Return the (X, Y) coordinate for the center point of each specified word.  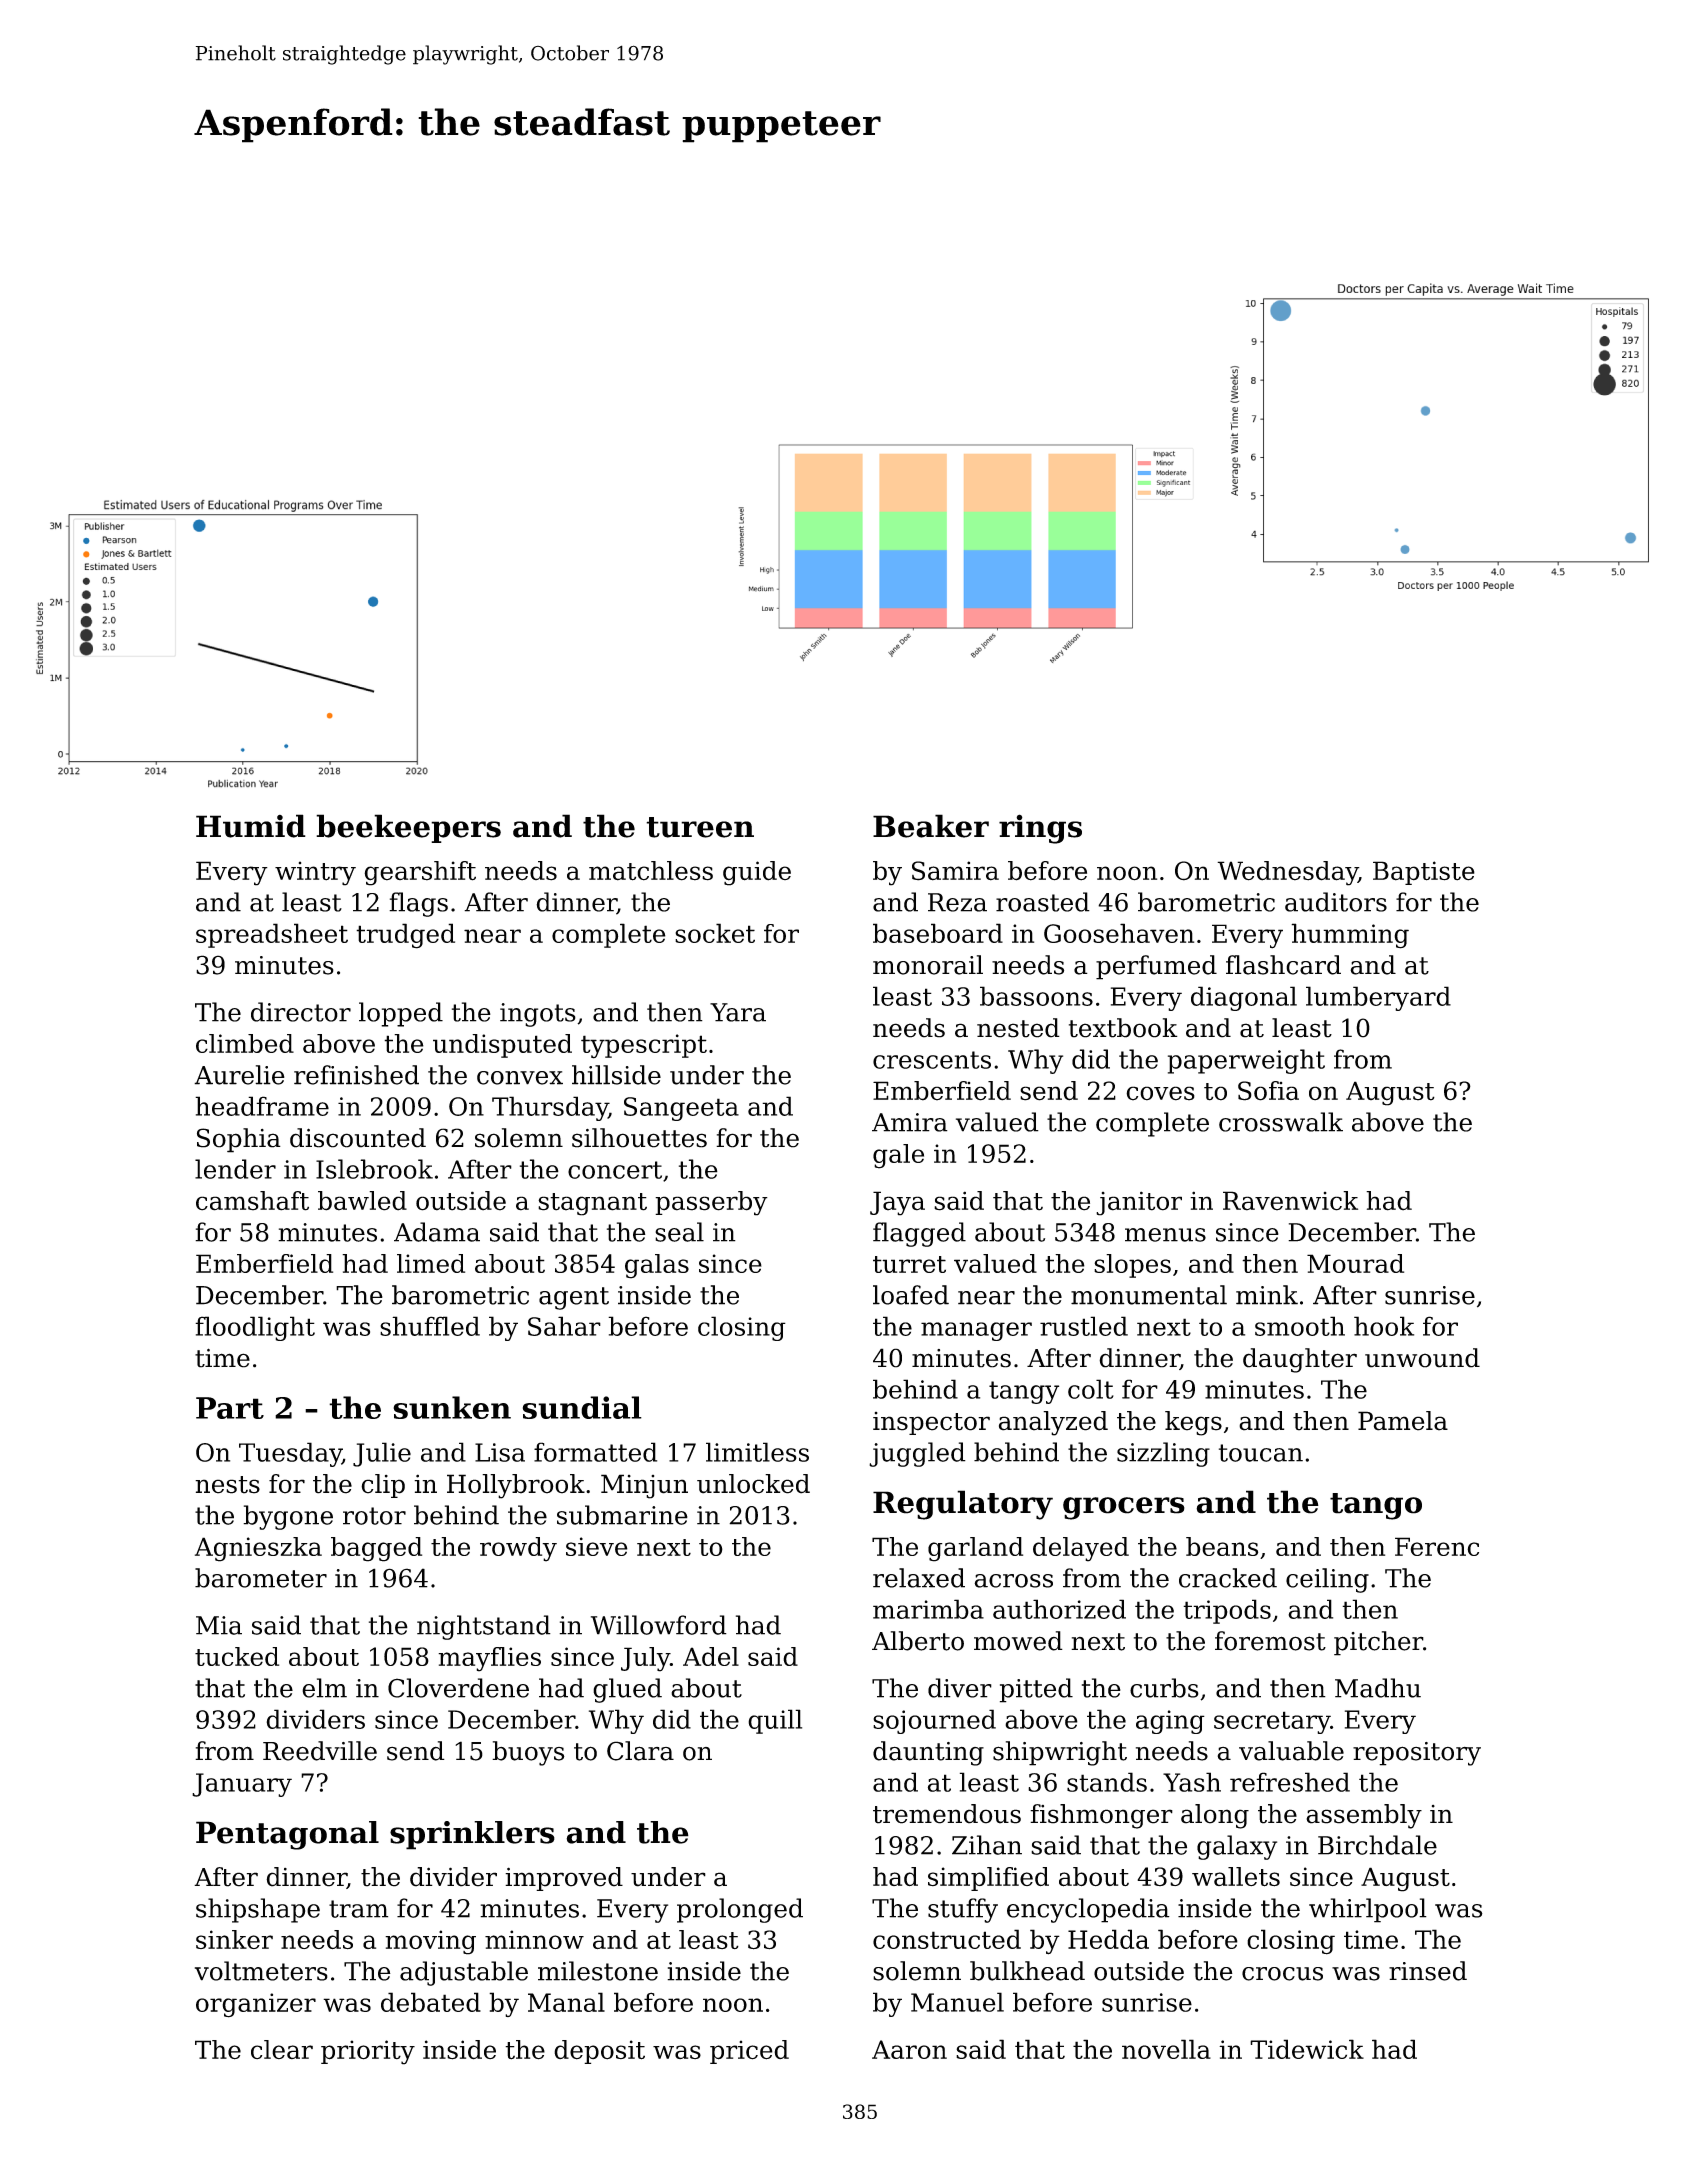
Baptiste (1424, 873)
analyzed (1053, 1423)
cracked (1228, 1578)
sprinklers (472, 1835)
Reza (957, 902)
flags (418, 904)
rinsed (1428, 1971)
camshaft (252, 1201)
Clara (640, 1751)
